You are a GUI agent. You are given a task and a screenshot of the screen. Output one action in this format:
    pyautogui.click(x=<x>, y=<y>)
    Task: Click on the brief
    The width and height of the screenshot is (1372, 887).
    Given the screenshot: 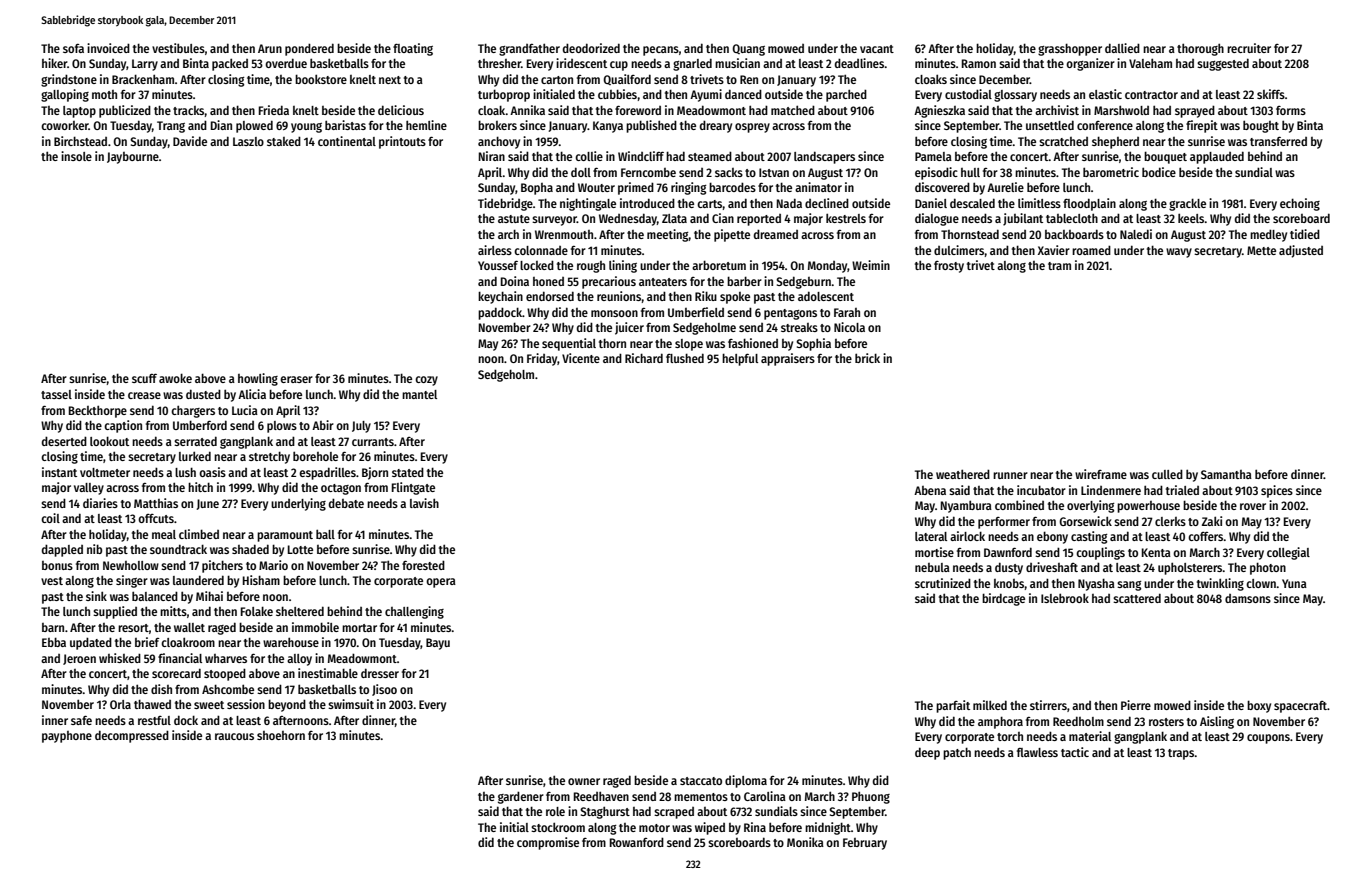 What is the action you would take?
    pyautogui.click(x=147, y=642)
